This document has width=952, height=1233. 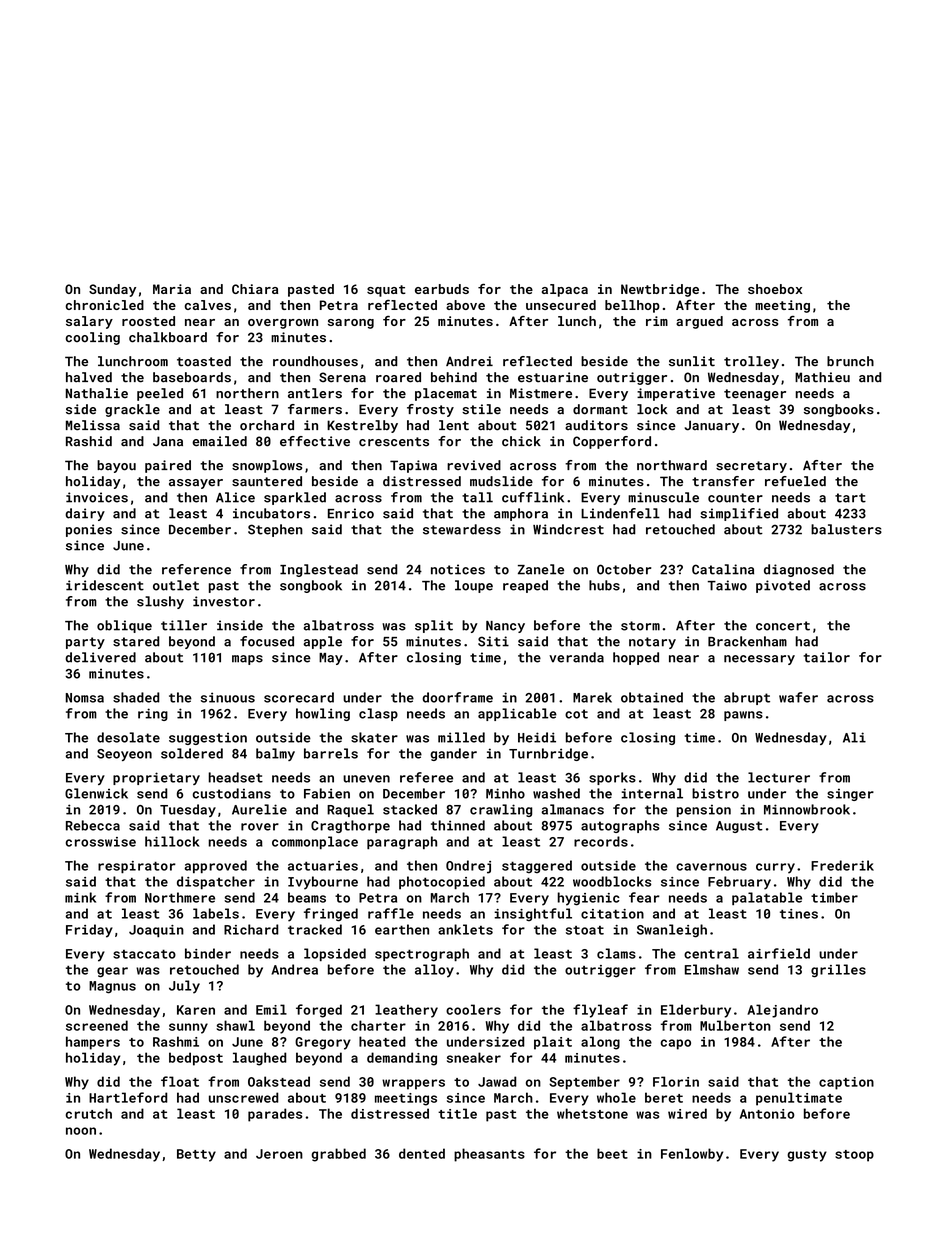 I want to click on paragraph, so click(x=402, y=842).
